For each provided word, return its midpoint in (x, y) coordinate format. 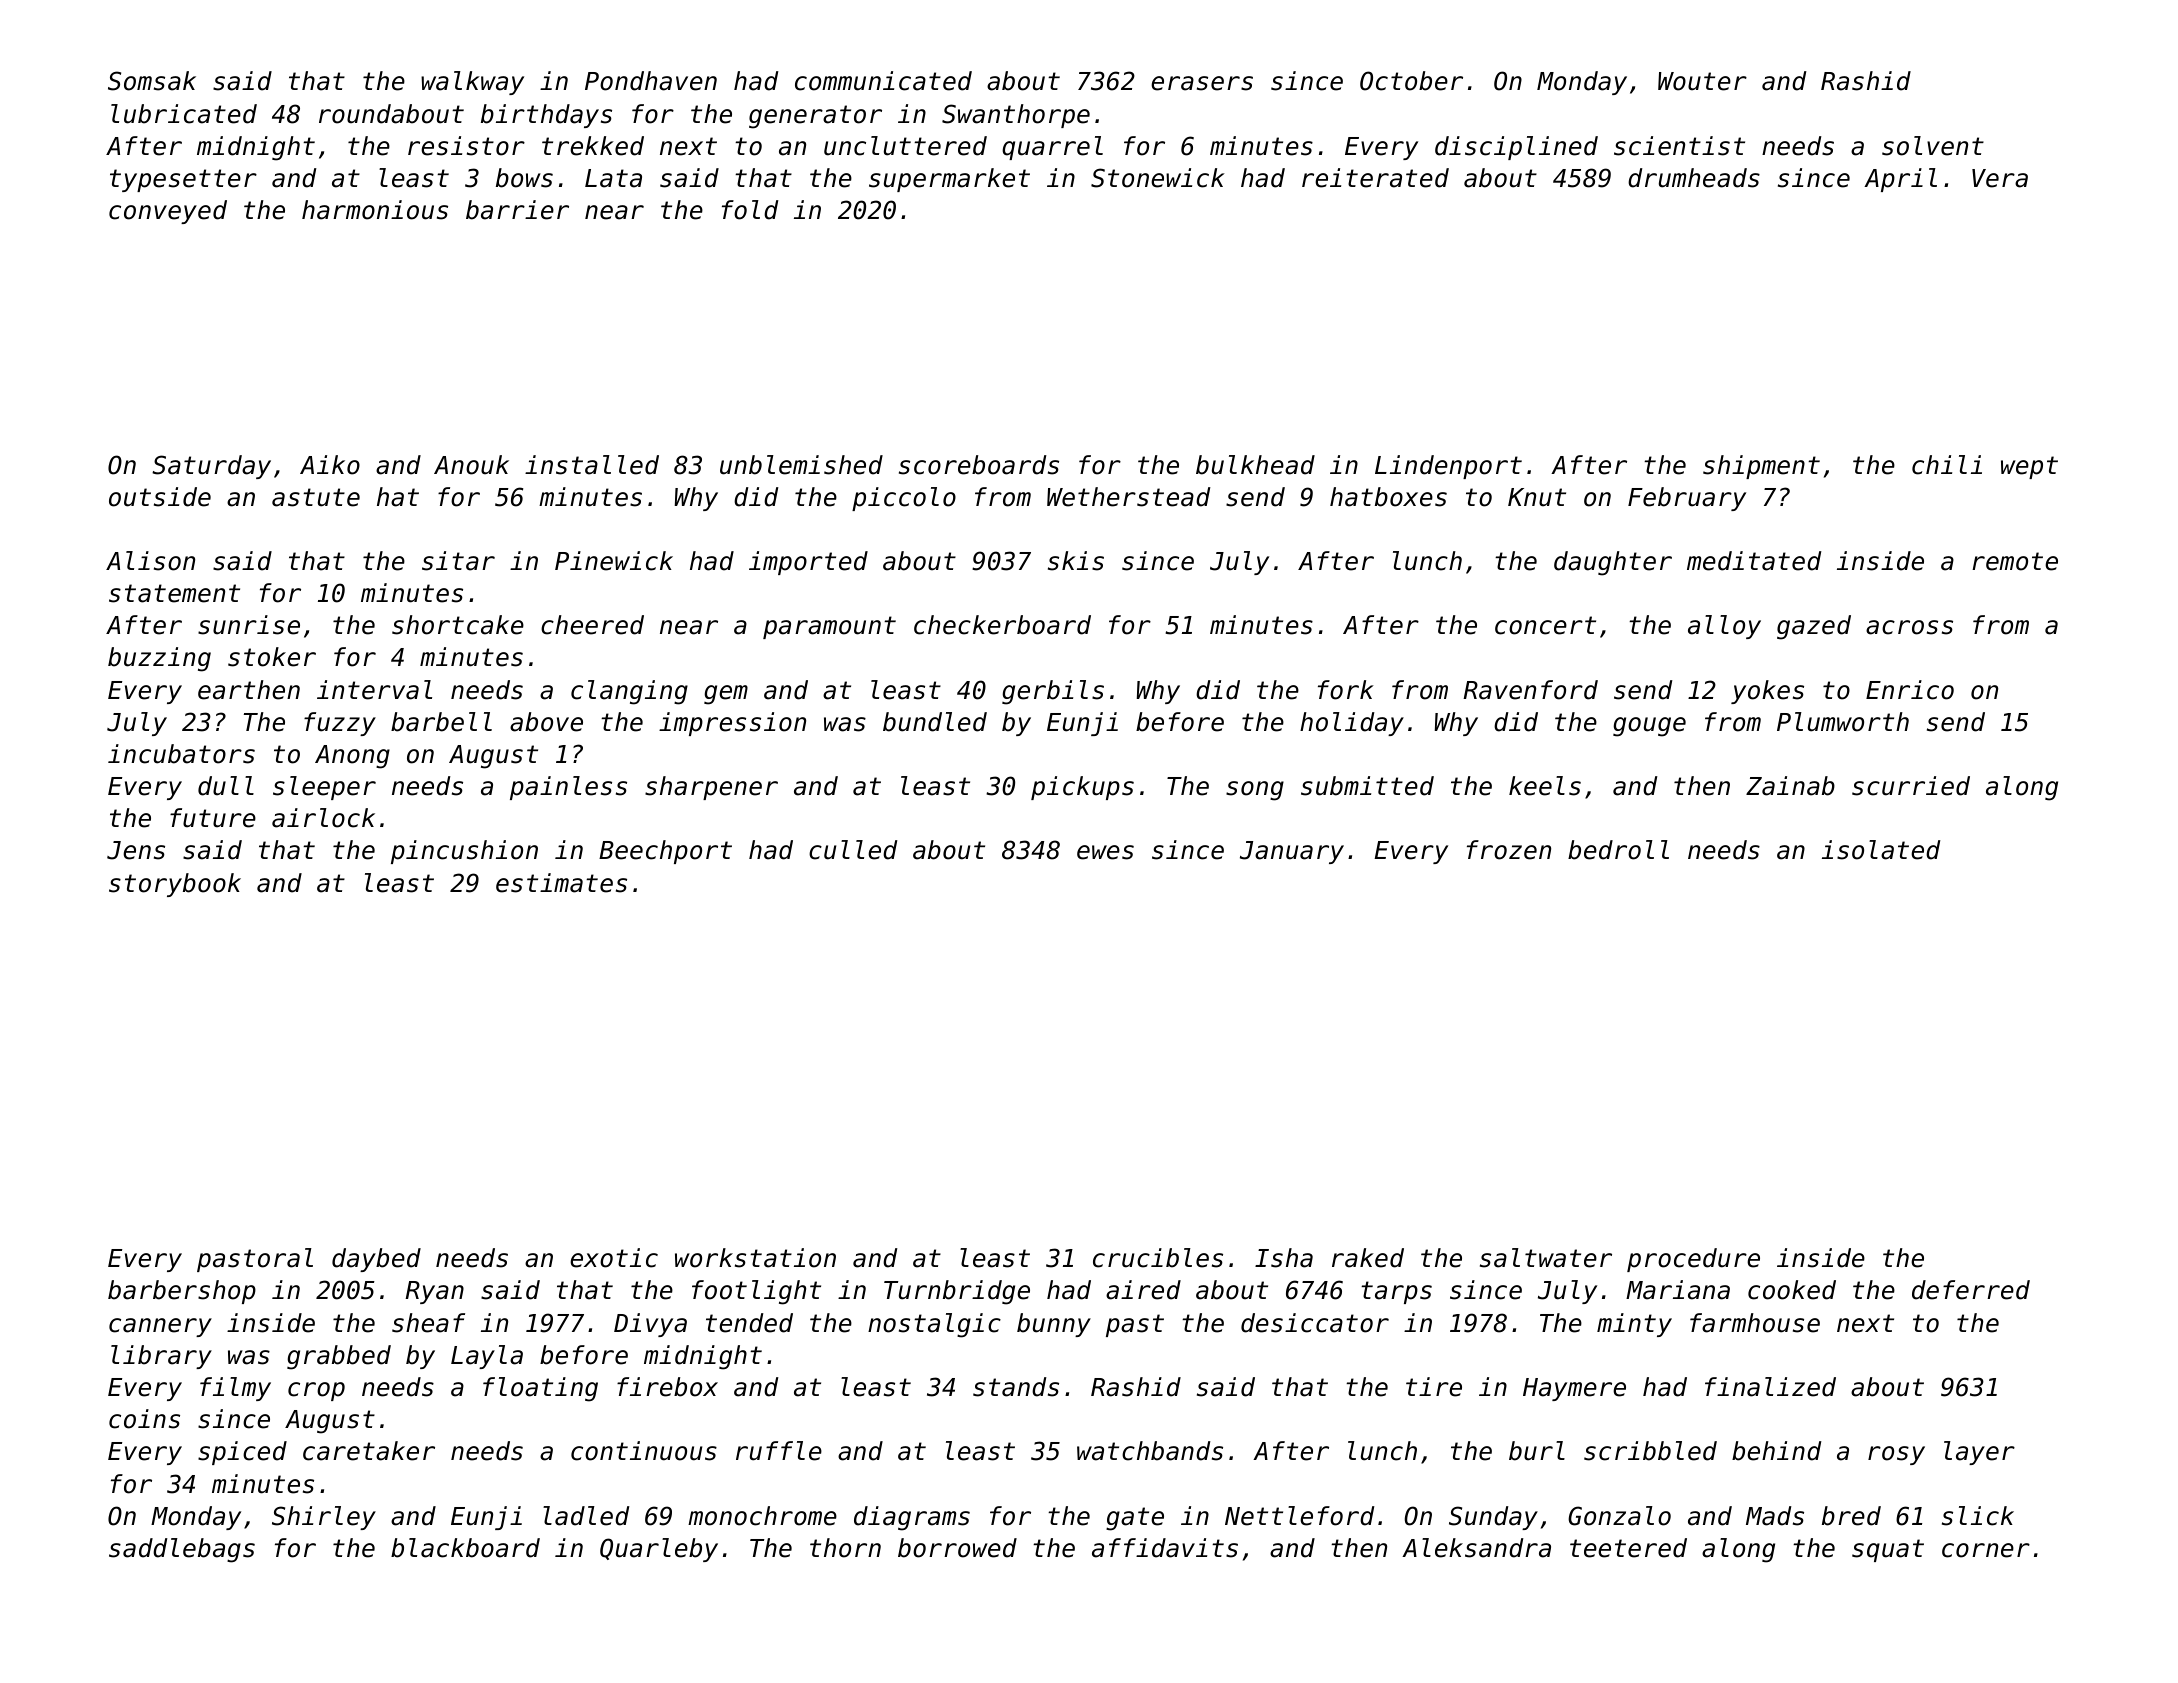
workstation (755, 1258)
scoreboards (979, 465)
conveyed (168, 212)
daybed (376, 1260)
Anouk (471, 465)
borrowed (957, 1548)
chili (1947, 465)
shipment (1761, 467)
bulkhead (1255, 465)
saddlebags (182, 1550)
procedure (1693, 1260)
